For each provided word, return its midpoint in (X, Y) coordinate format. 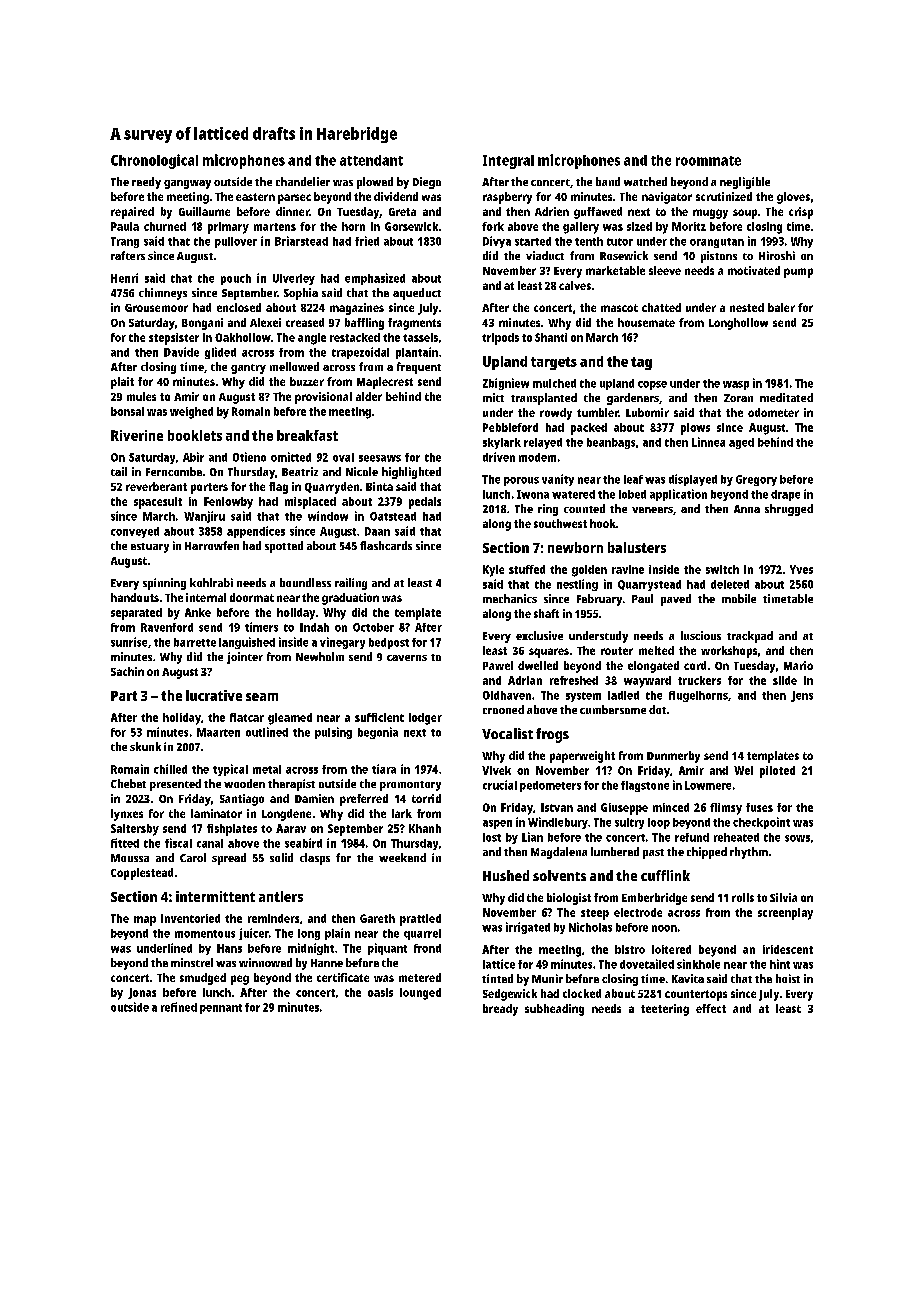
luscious (701, 635)
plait (122, 383)
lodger (425, 719)
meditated (786, 397)
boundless (305, 582)
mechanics (510, 598)
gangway (187, 184)
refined (179, 1007)
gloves (793, 198)
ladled (623, 695)
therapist (291, 785)
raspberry (507, 198)
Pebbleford (510, 427)
